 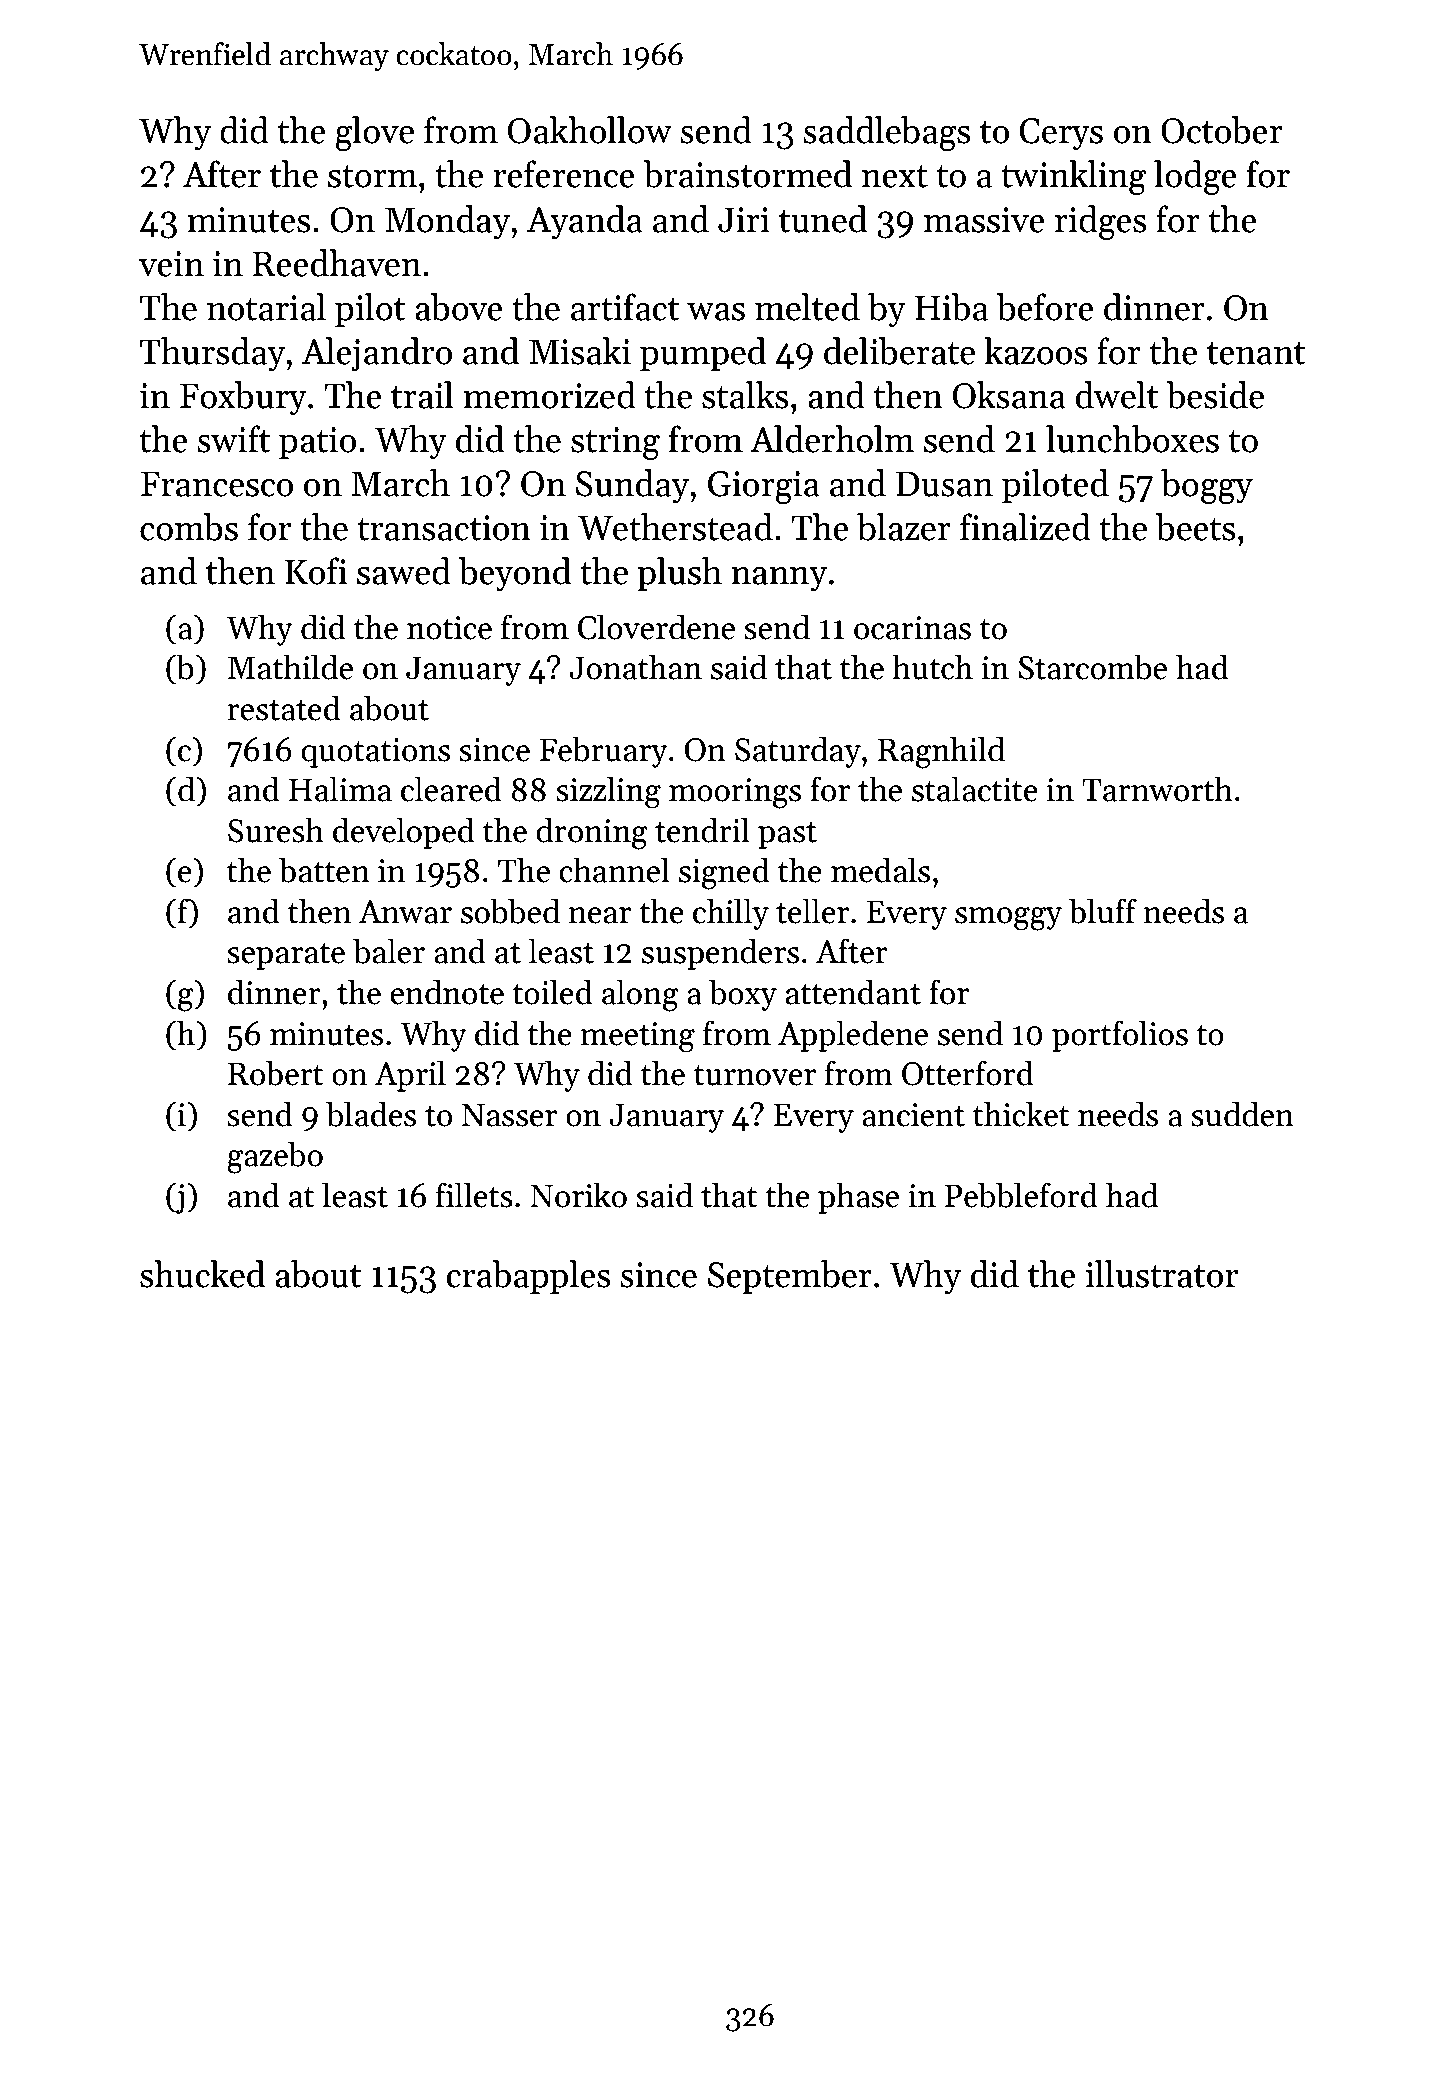 I want to click on memorized, so click(x=549, y=395).
